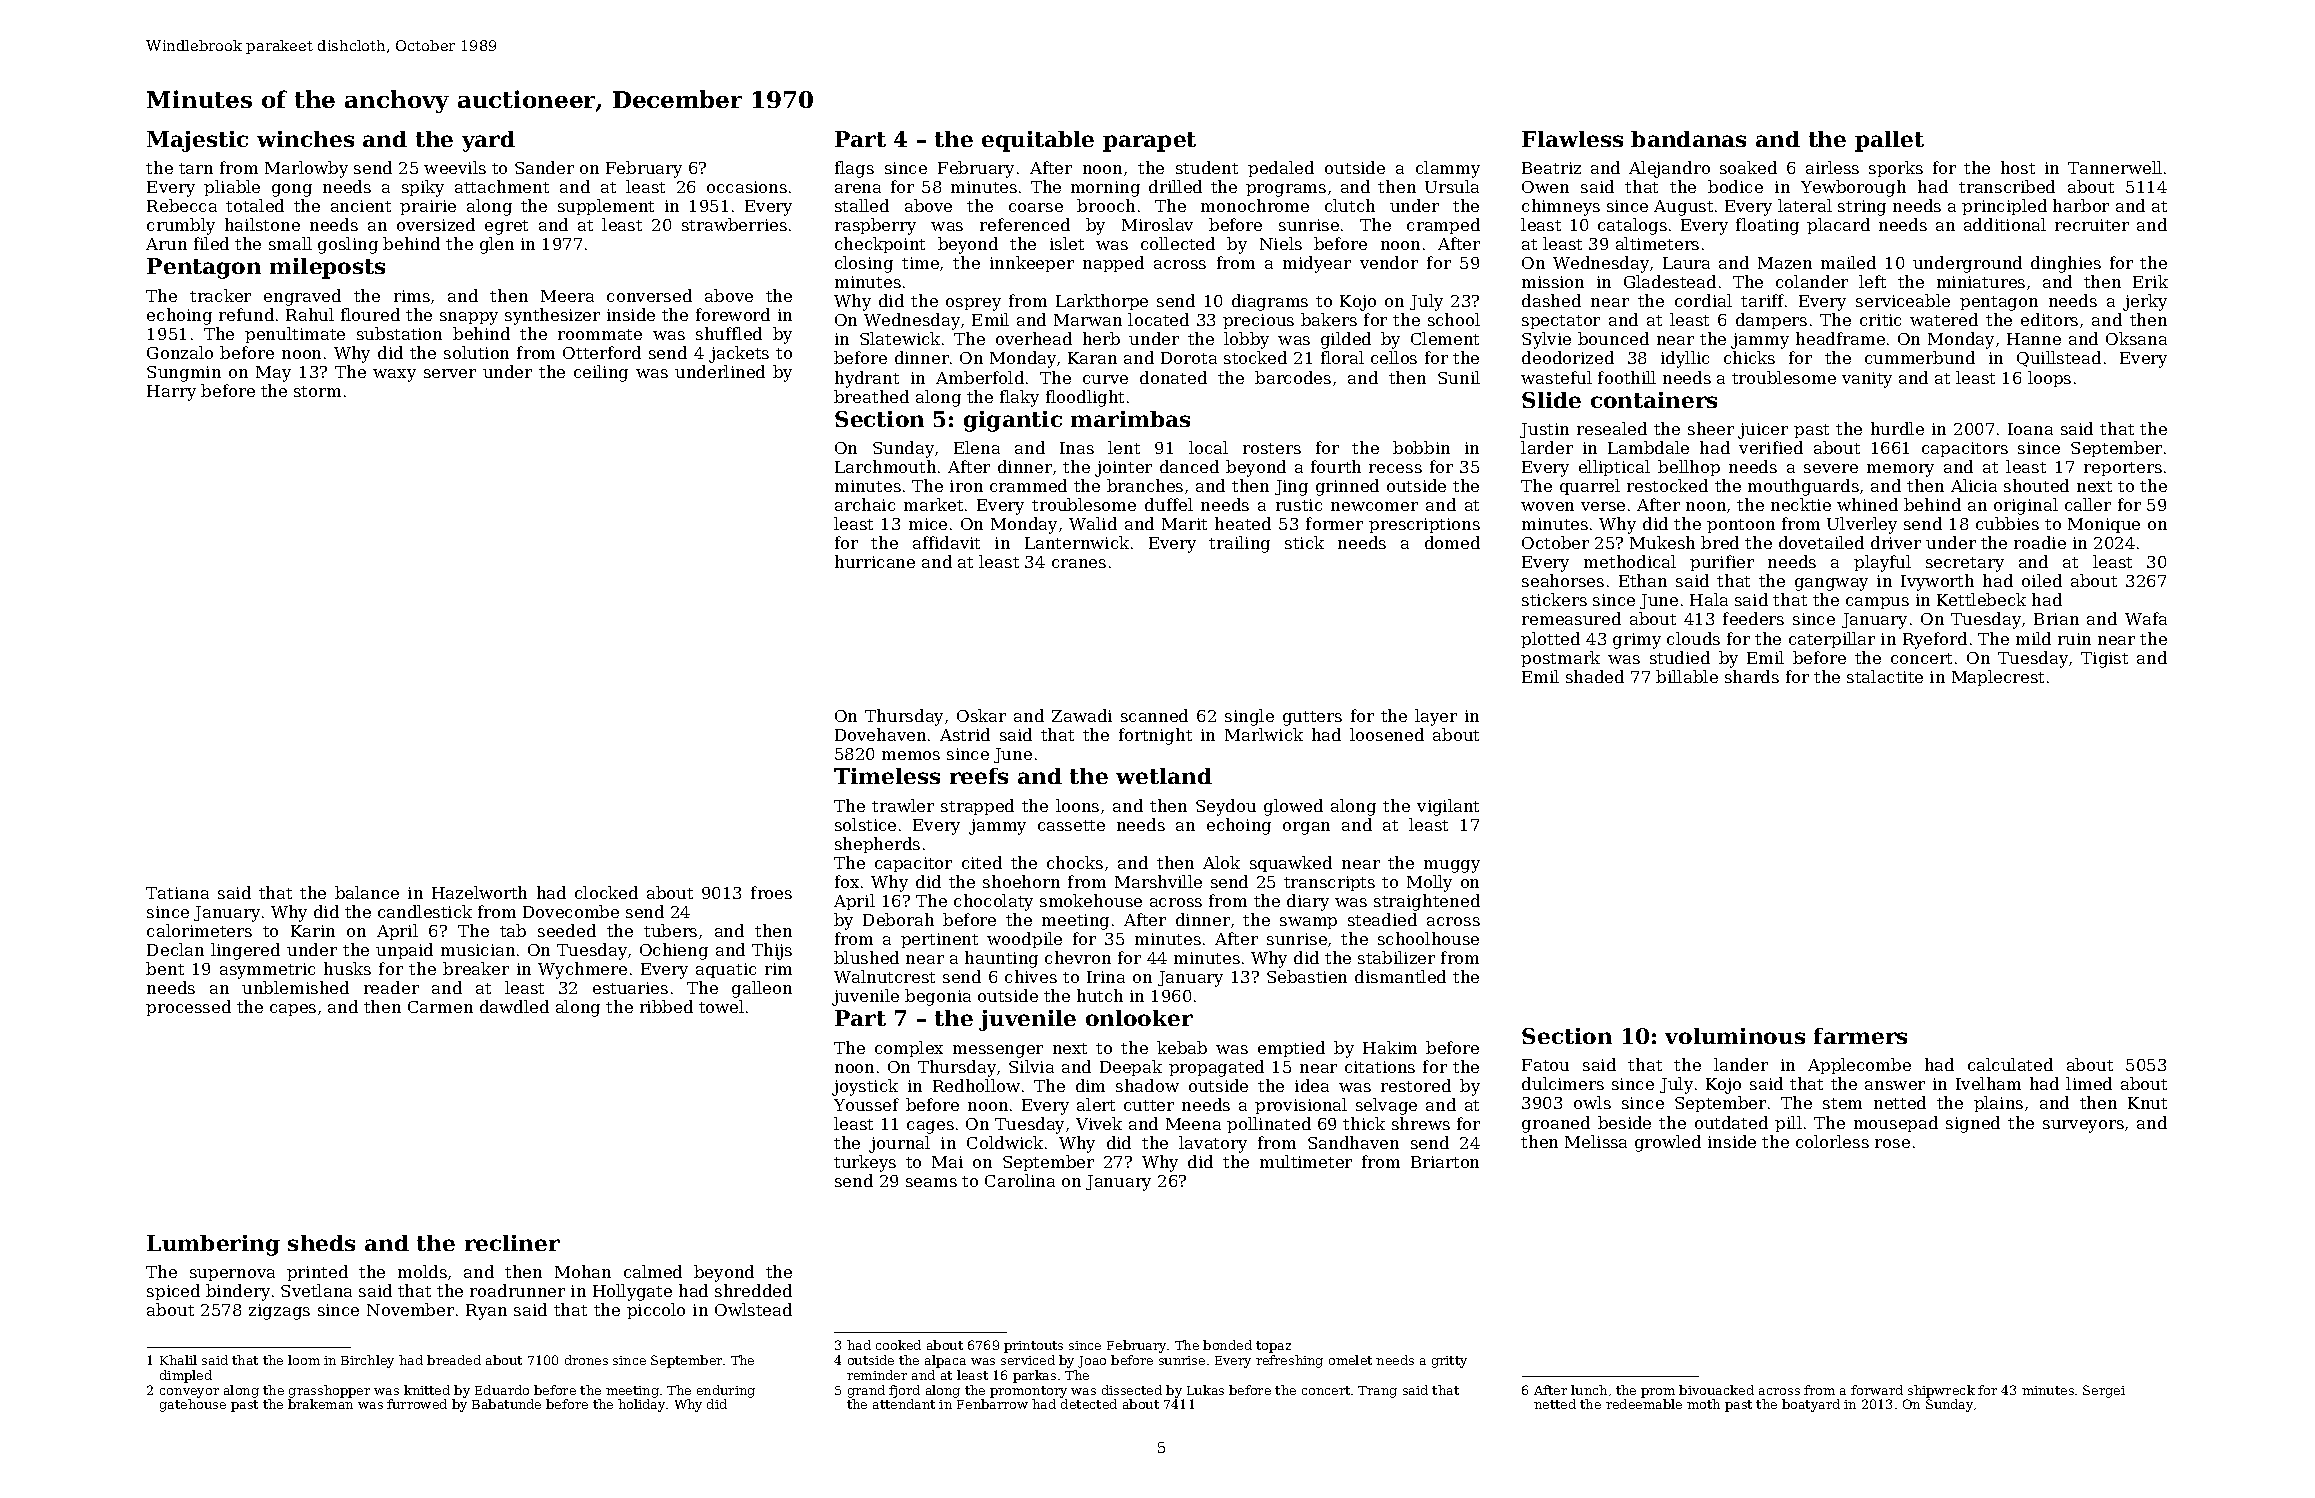  I want to click on balance, so click(367, 892).
